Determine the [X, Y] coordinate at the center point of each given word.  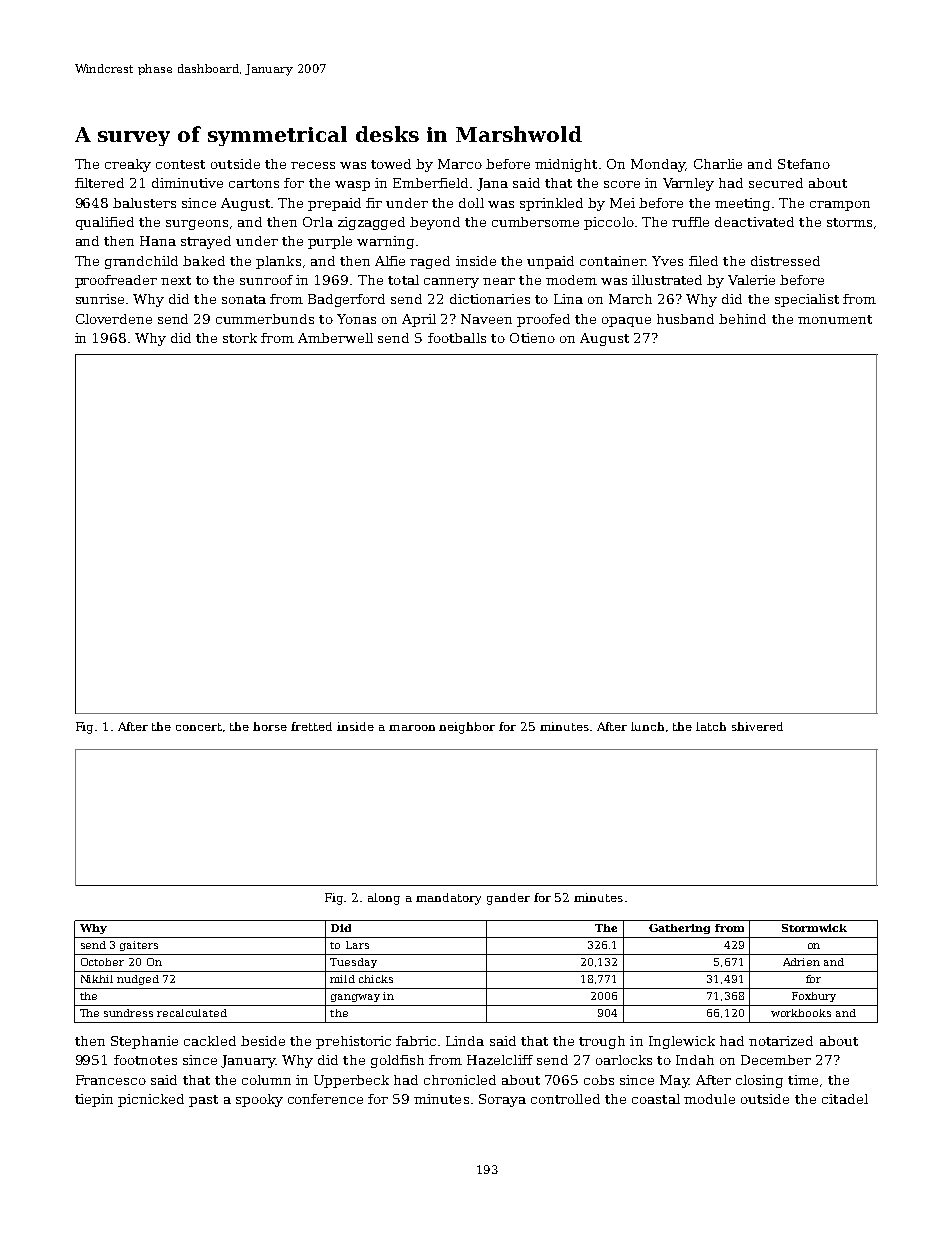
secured [776, 183]
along [384, 899]
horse [270, 726]
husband [685, 319]
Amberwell [335, 338]
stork [240, 338]
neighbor [467, 728]
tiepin [94, 1100]
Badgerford [346, 300]
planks [278, 262]
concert [199, 727]
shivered [757, 726]
